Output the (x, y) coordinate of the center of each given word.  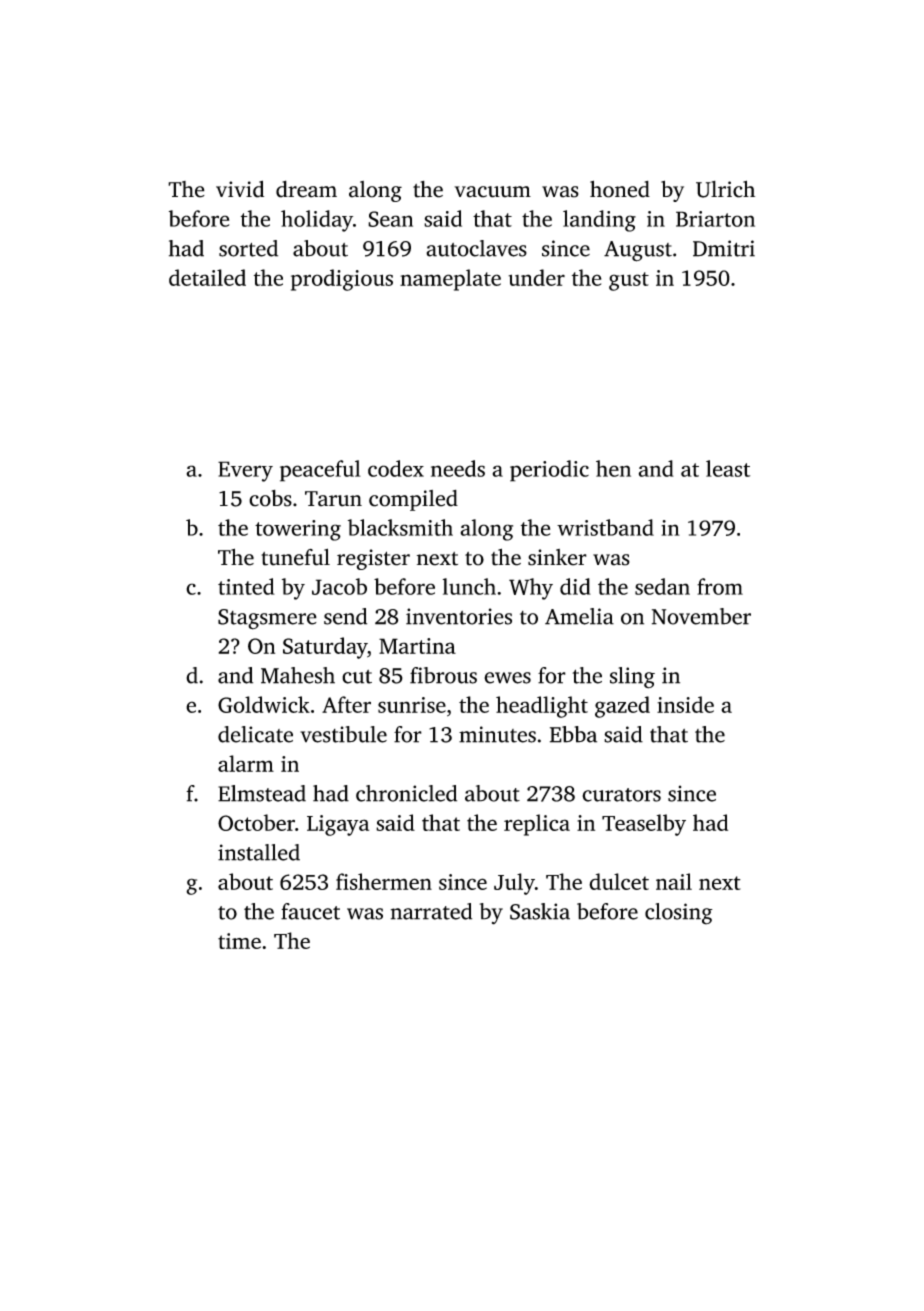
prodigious (342, 280)
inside (685, 704)
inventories (459, 616)
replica (537, 825)
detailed (207, 277)
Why (531, 589)
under (536, 277)
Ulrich (725, 189)
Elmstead (262, 793)
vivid (240, 189)
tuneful (295, 557)
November (701, 616)
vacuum (492, 192)
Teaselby (644, 825)
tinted (246, 586)
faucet (310, 911)
